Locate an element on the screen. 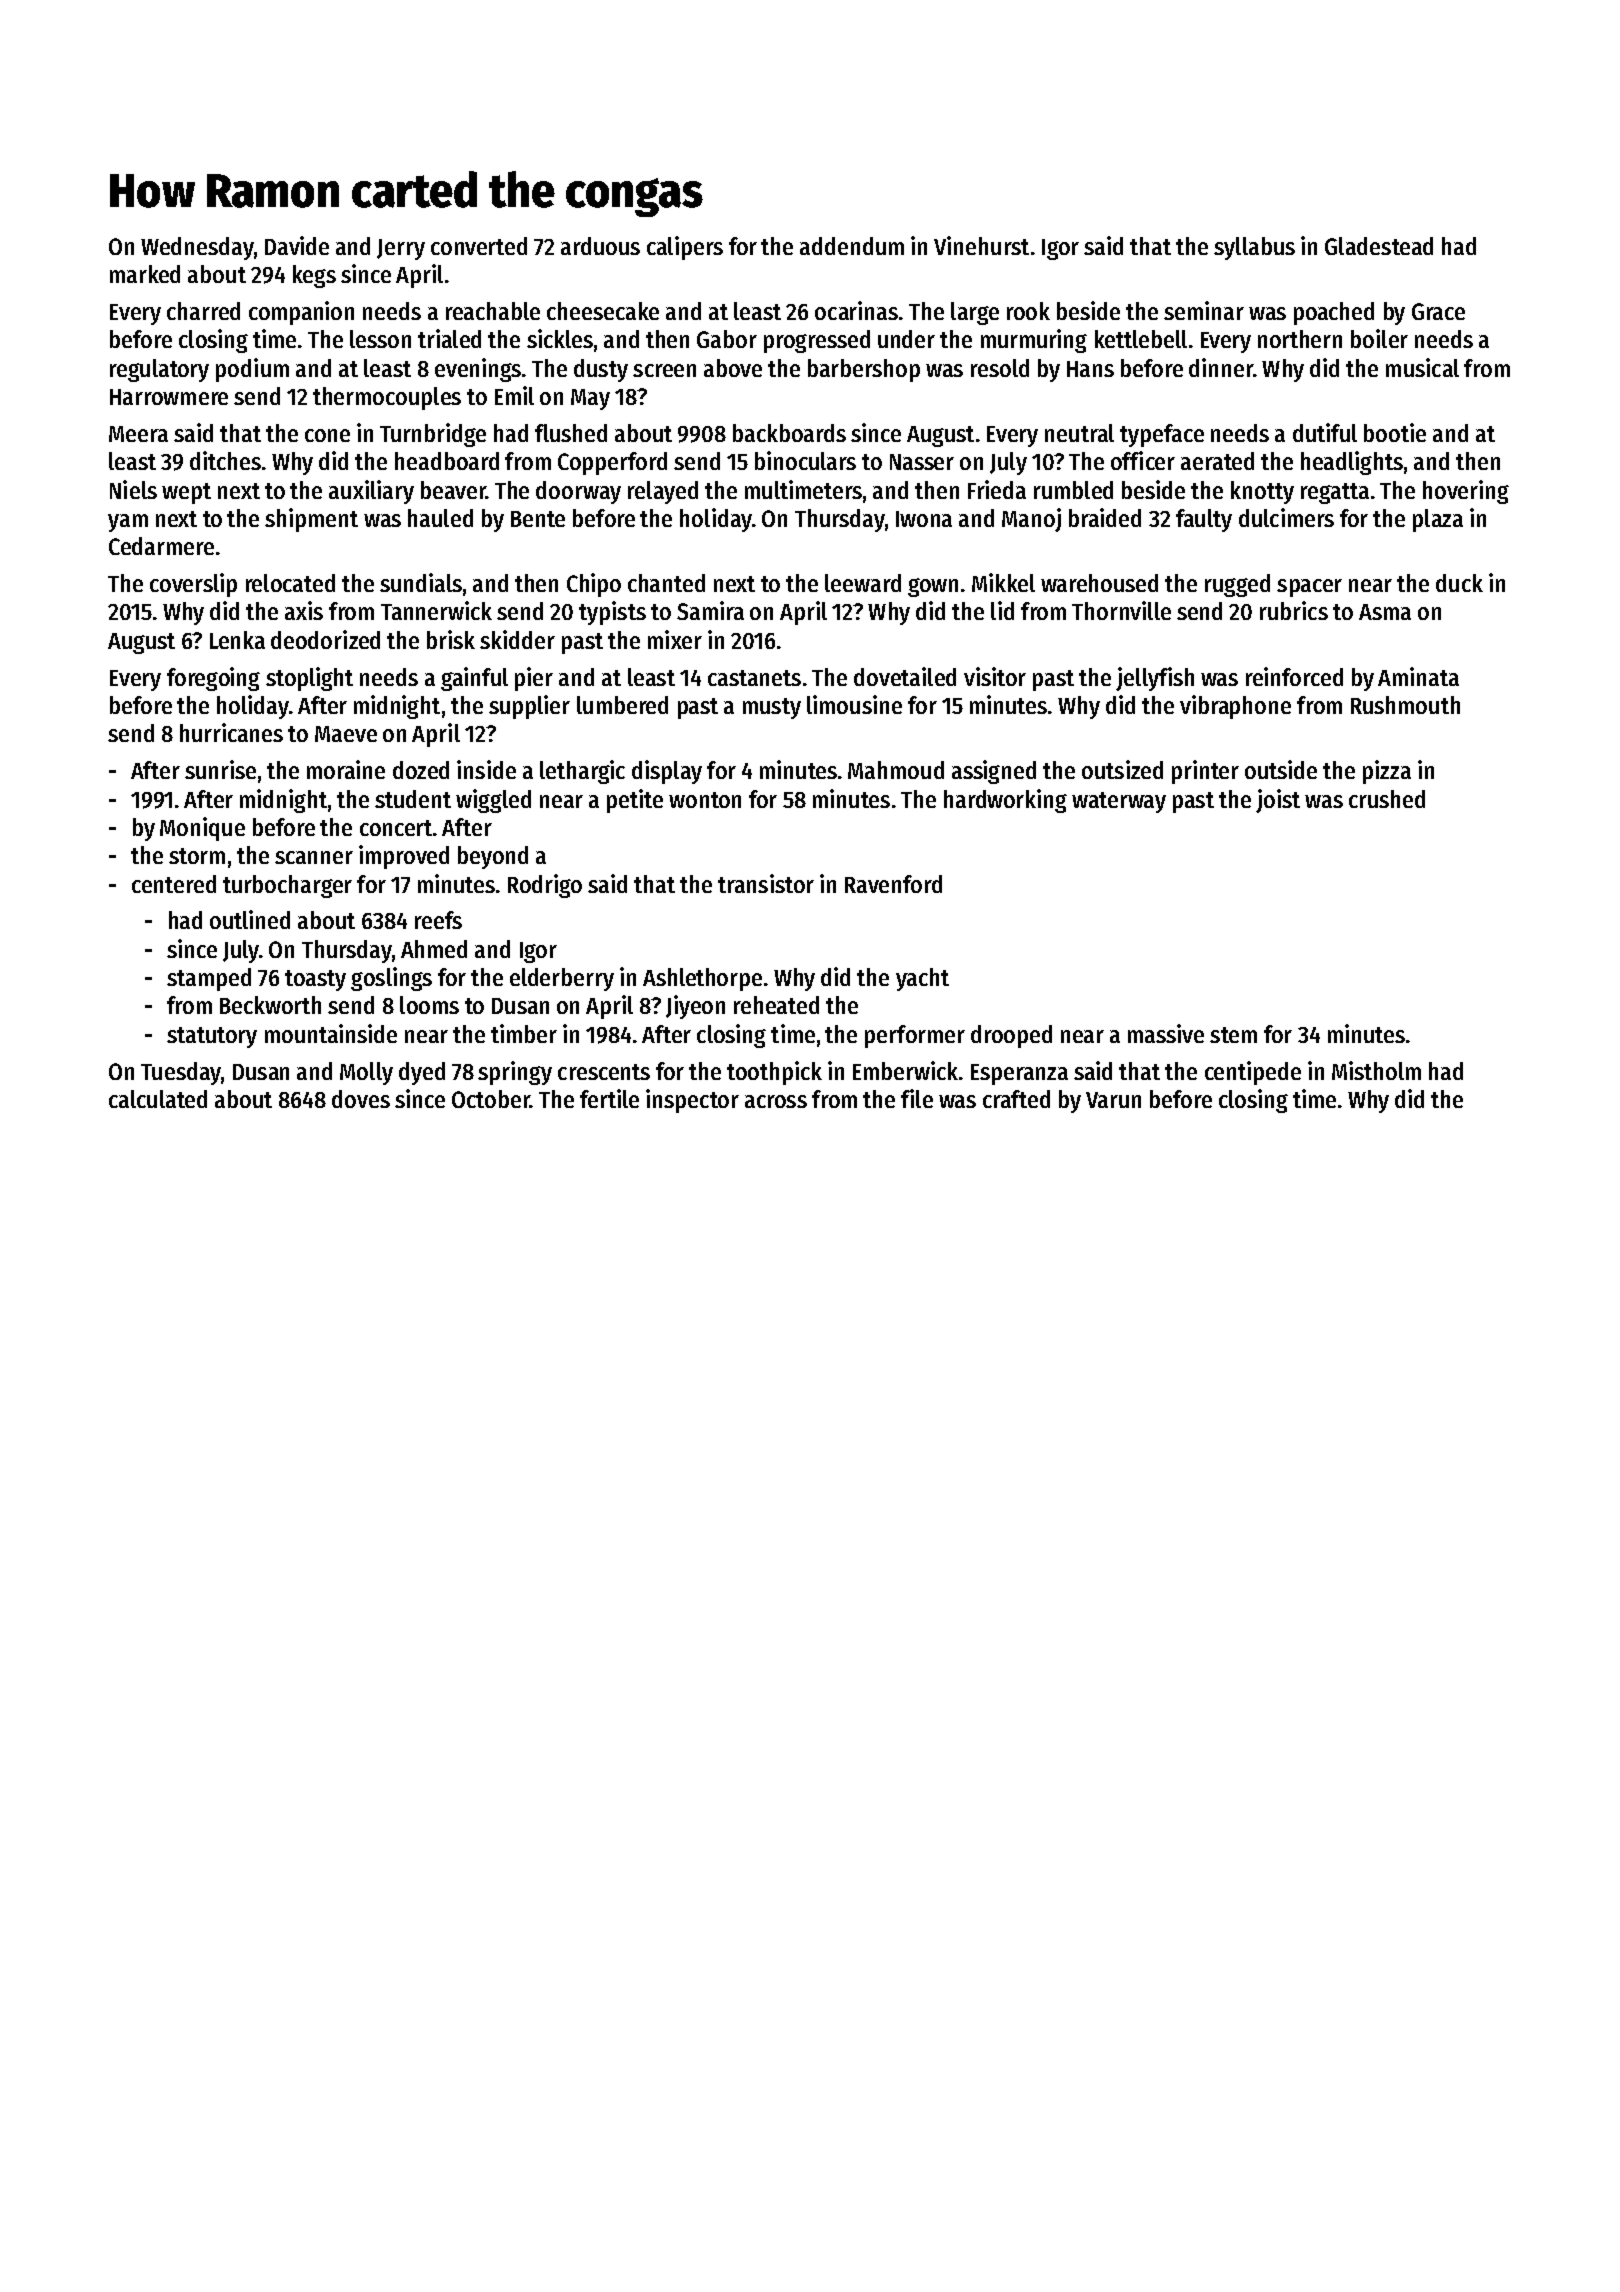 The image size is (1620, 2292). syllabus is located at coordinates (1254, 248).
